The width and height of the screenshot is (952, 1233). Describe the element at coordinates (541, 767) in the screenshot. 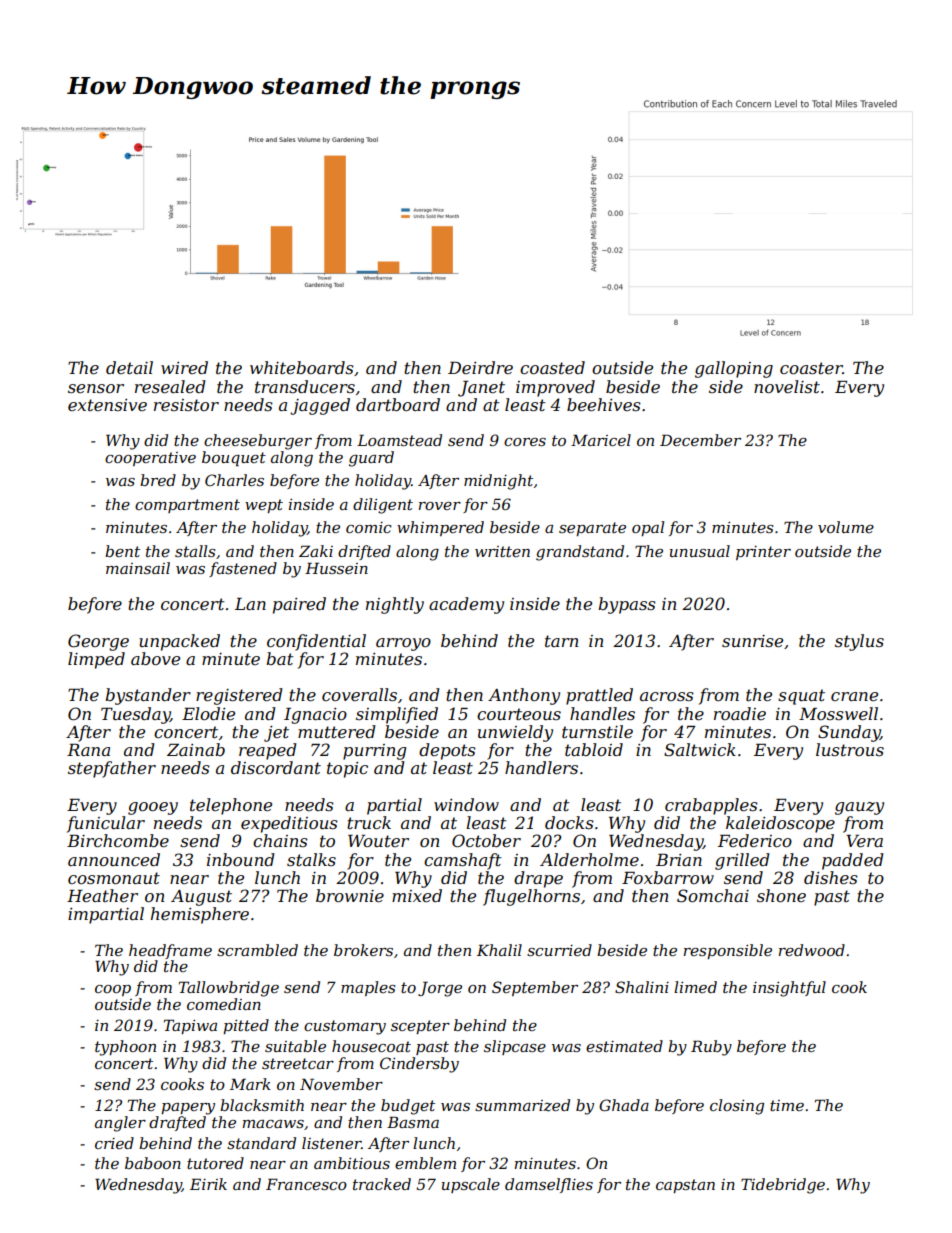

I see `handlers` at that location.
